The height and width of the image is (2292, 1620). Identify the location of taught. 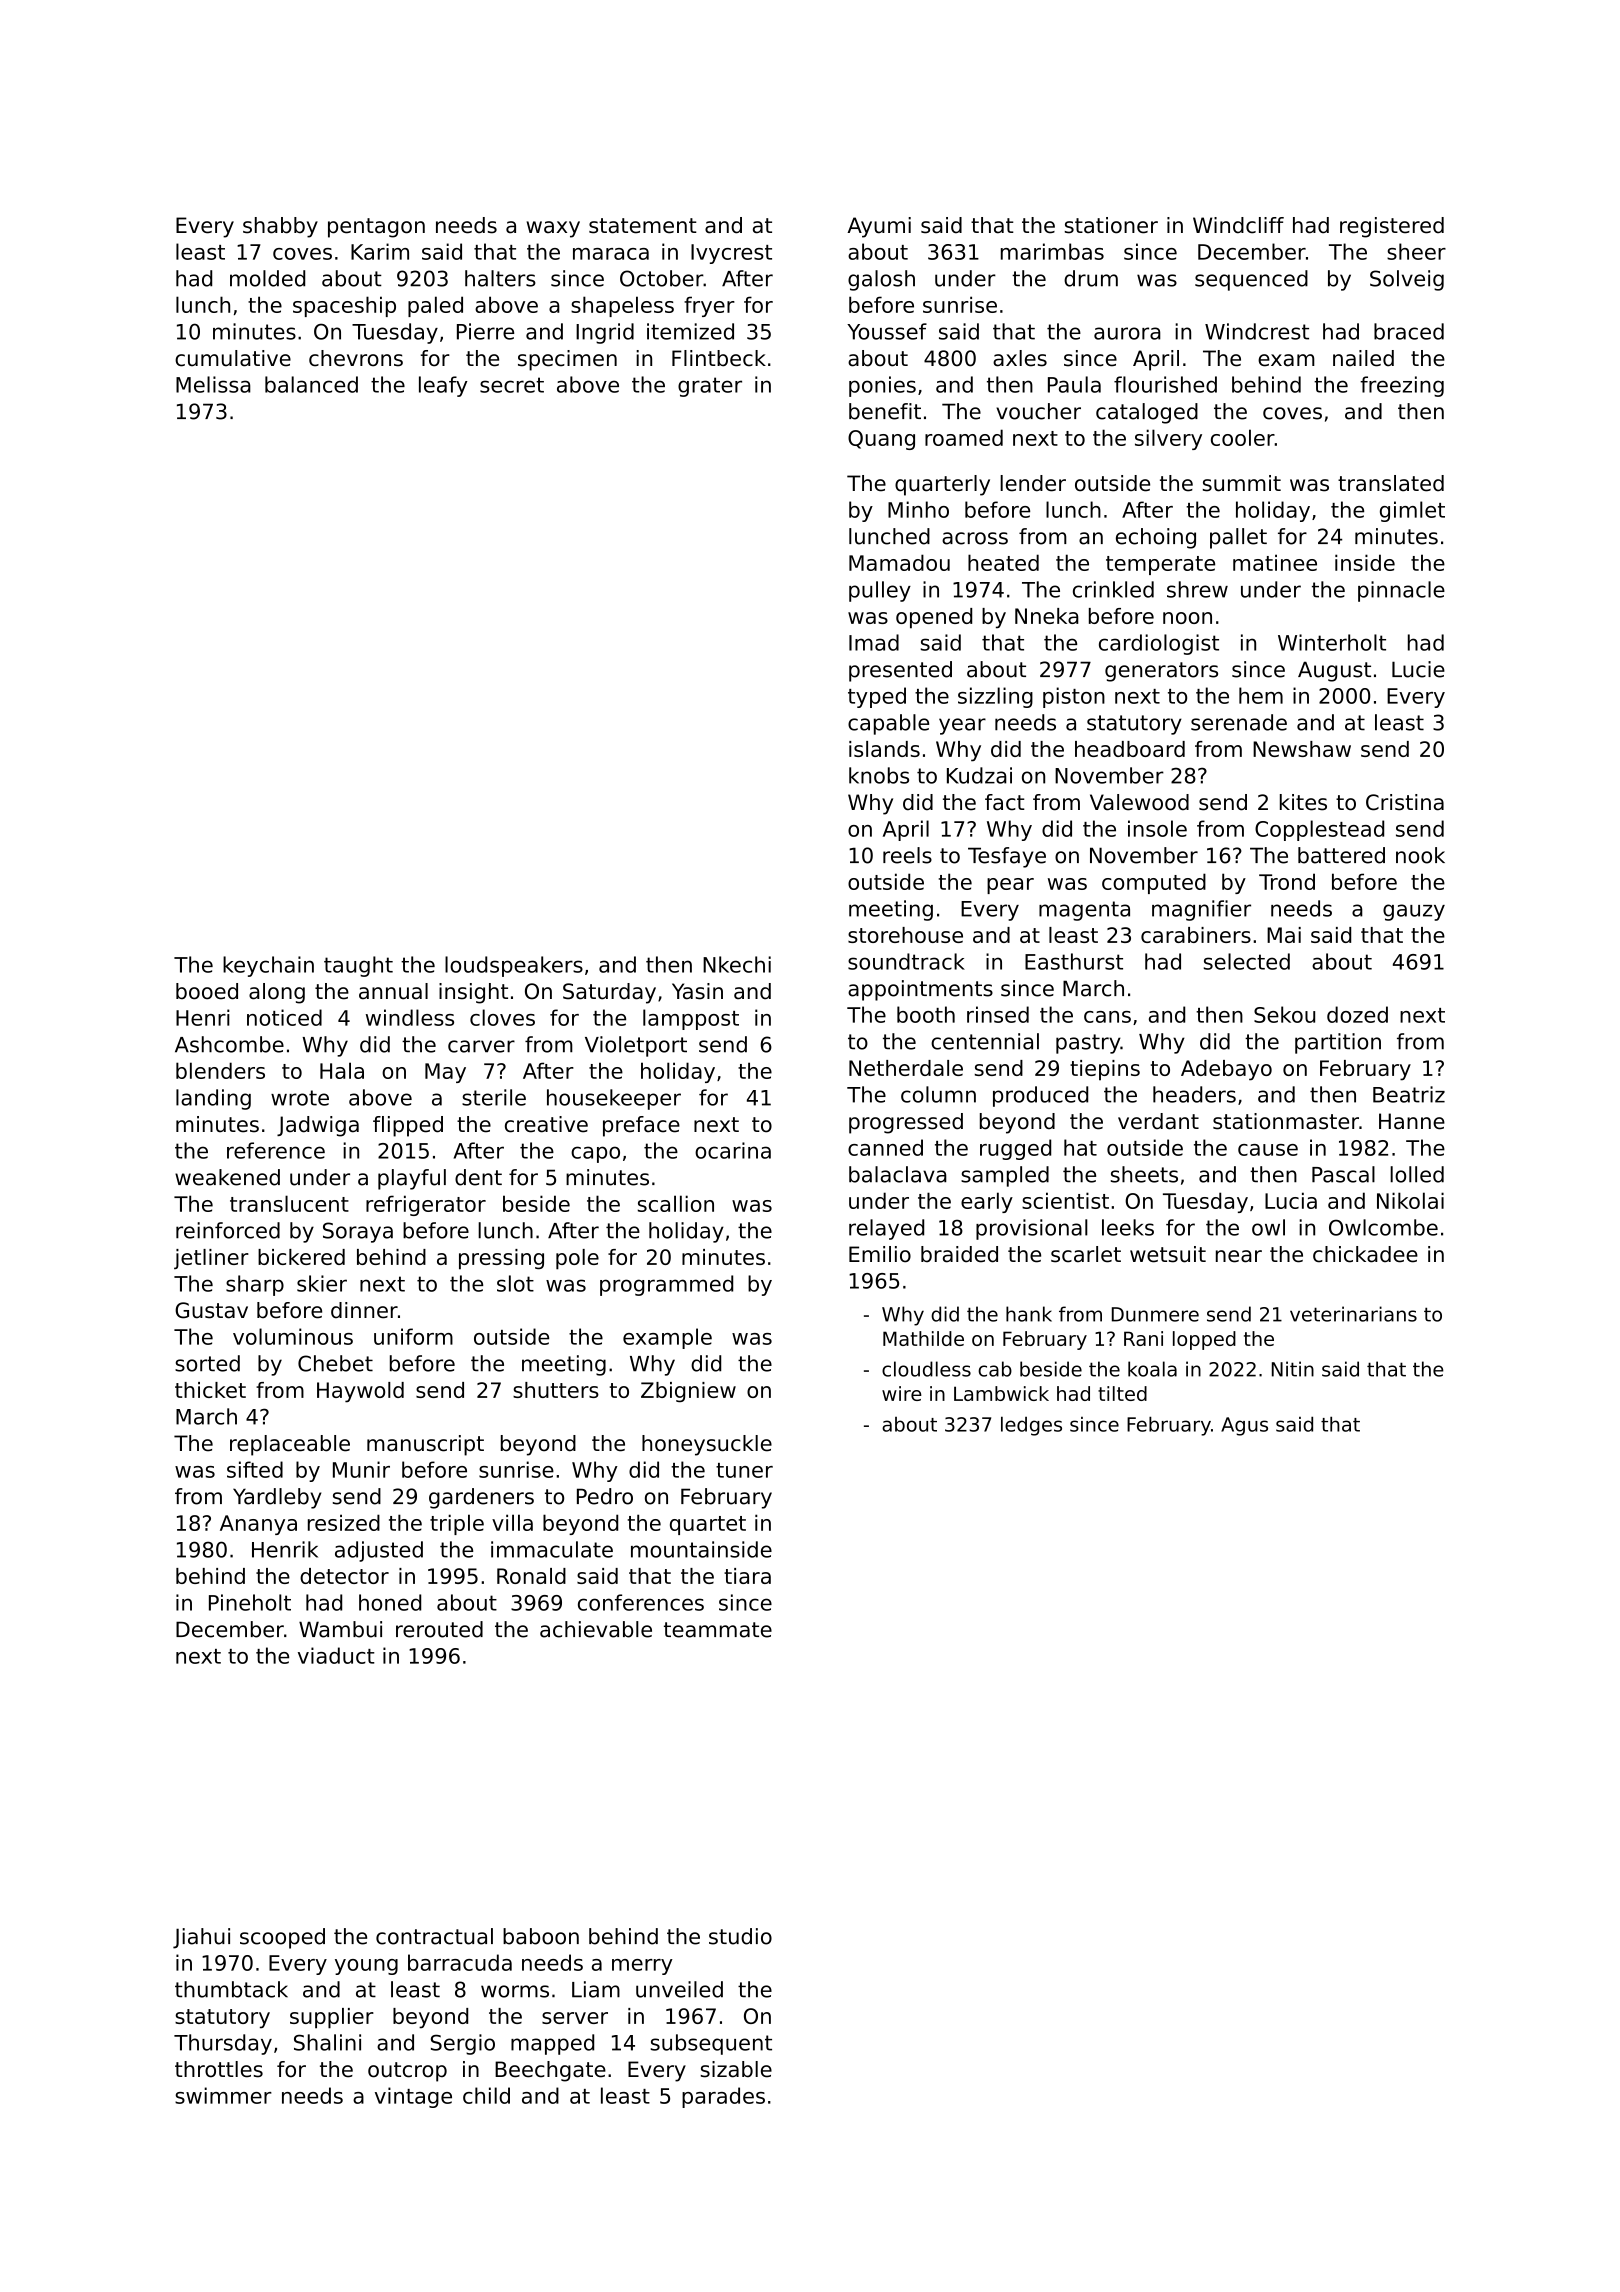
(358, 966).
